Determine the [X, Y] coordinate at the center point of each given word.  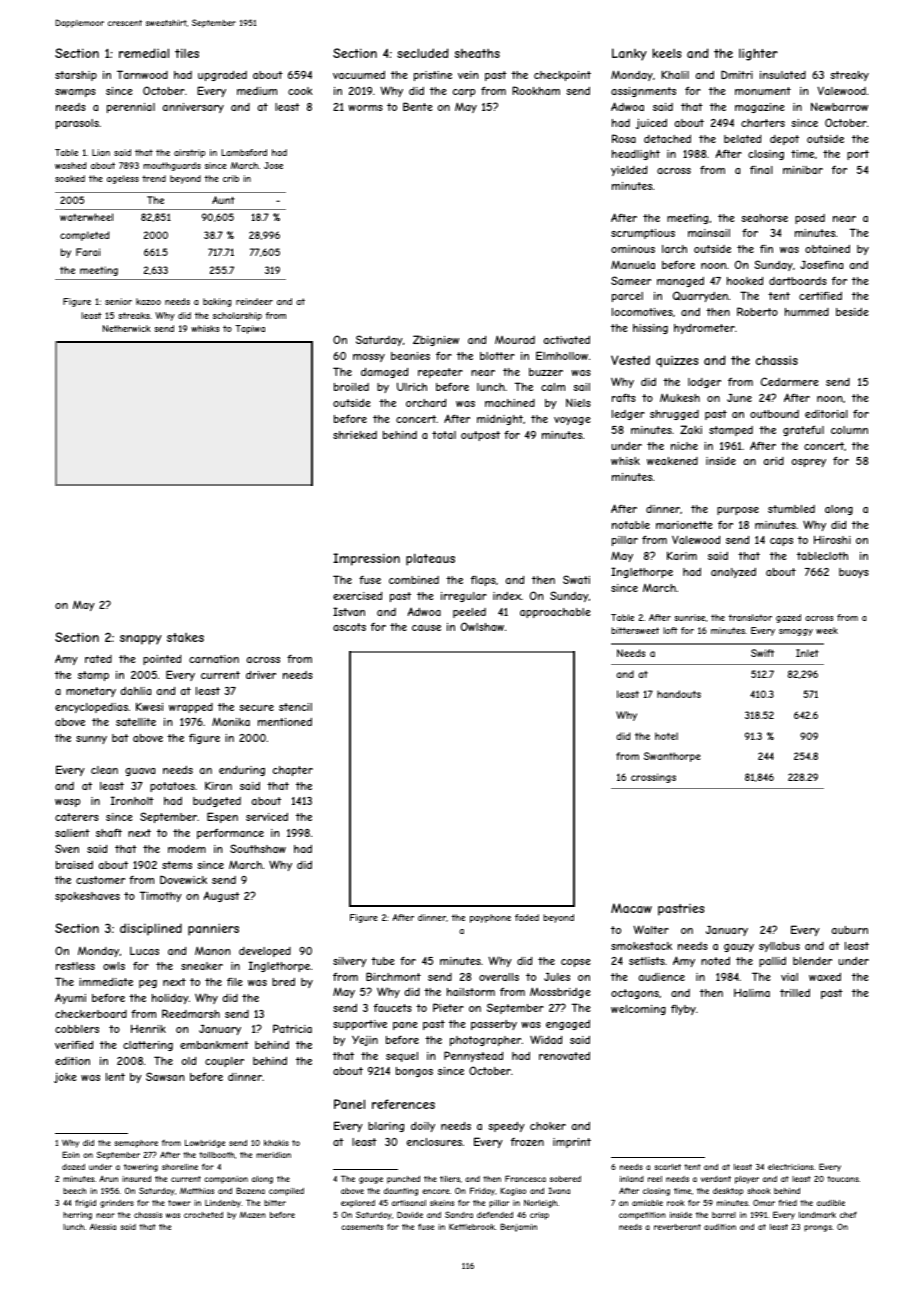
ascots [349, 627]
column [849, 430]
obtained [827, 249]
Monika [231, 721]
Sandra [459, 1214]
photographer [486, 1041]
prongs [818, 1228]
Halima [752, 992]
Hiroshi [832, 539]
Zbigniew [436, 340]
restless [75, 966]
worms [365, 108]
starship [76, 76]
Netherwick [127, 328]
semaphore [136, 1144]
